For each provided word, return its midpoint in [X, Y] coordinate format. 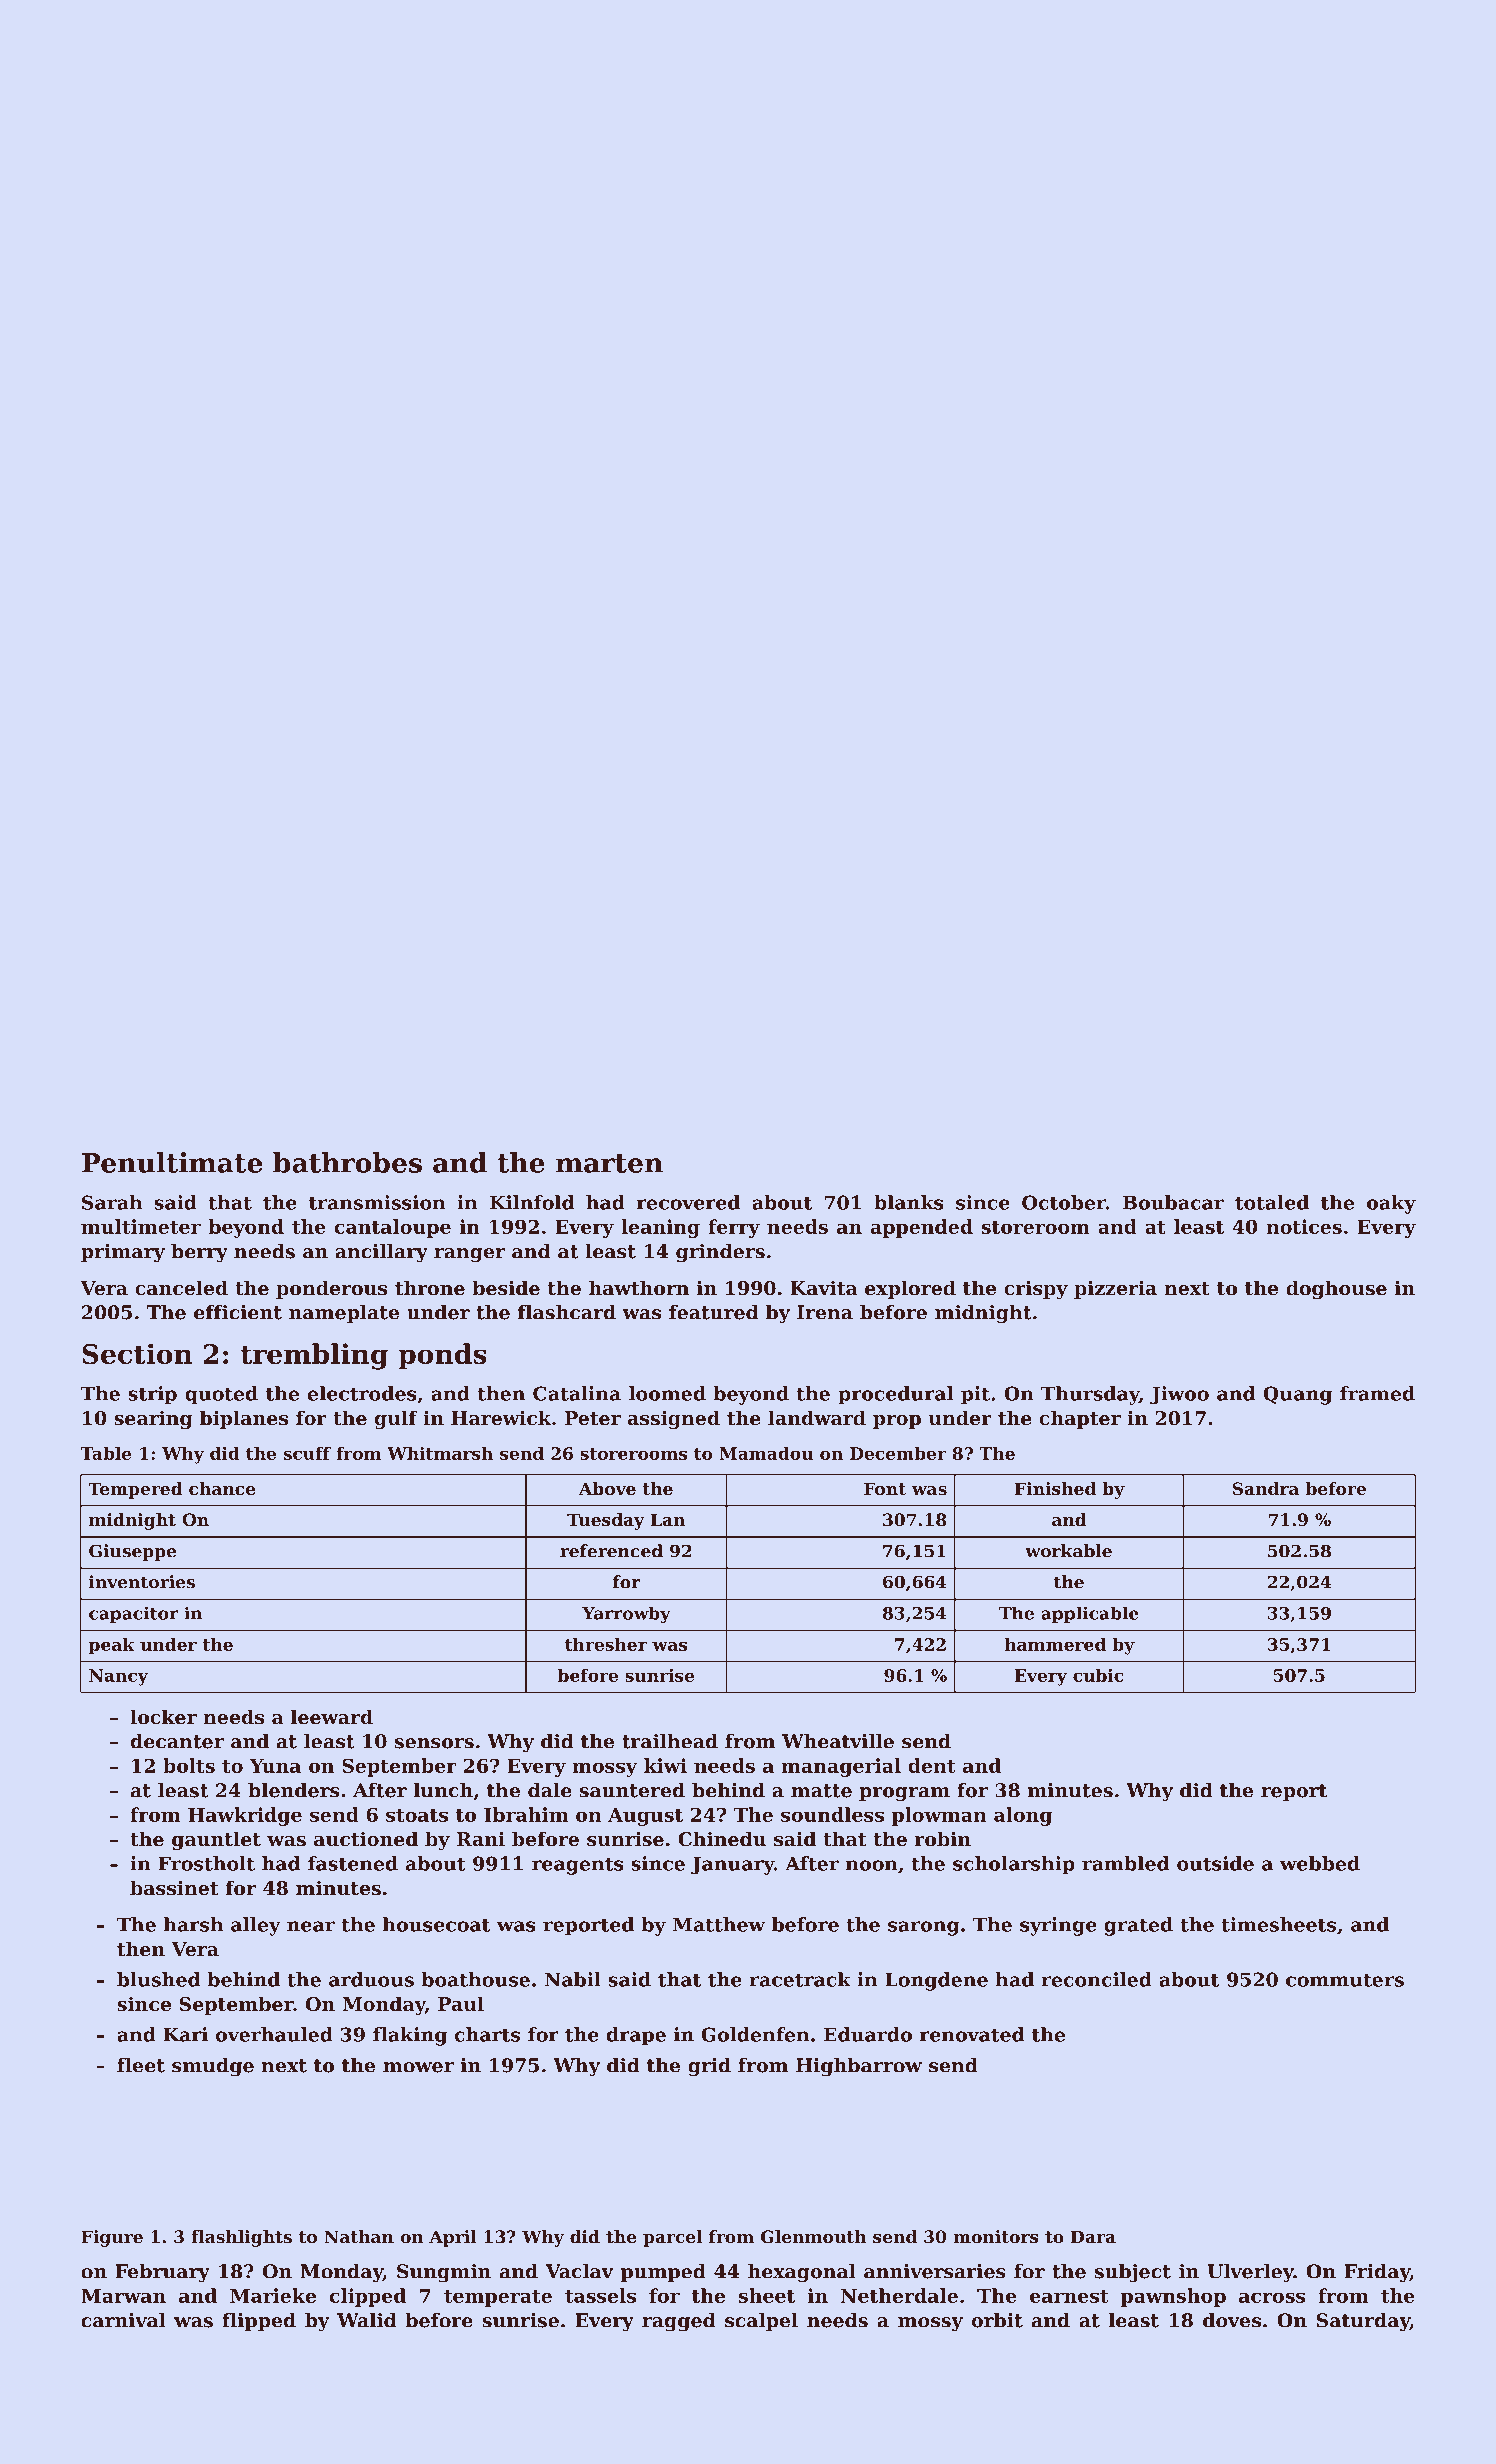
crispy [1036, 1289]
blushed [158, 1979]
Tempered [135, 1490]
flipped [259, 2322]
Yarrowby [626, 1614]
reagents [578, 1866]
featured [714, 1312]
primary [123, 1253]
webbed [1320, 1863]
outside [1215, 1863]
